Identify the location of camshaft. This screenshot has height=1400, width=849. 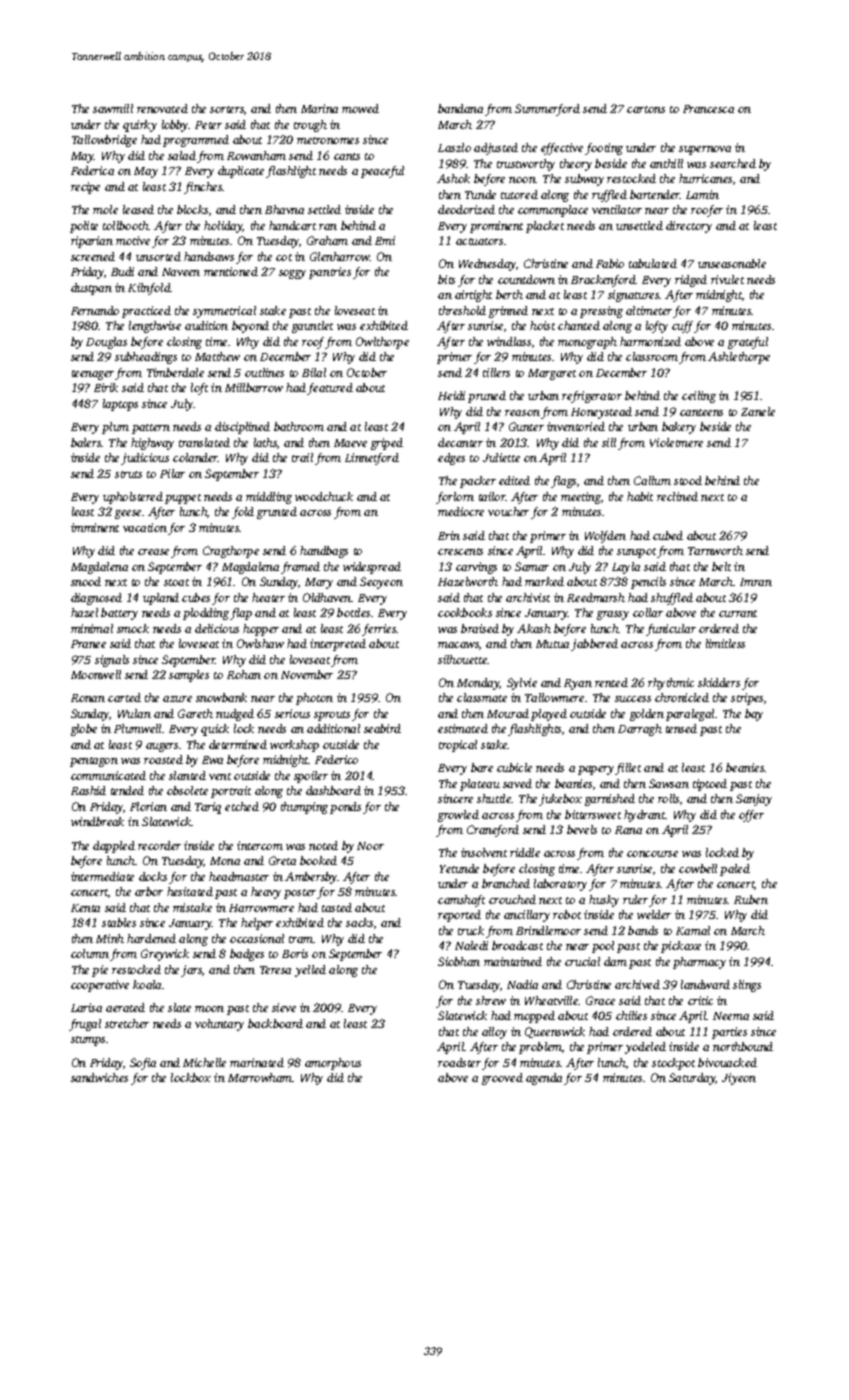
(461, 901).
